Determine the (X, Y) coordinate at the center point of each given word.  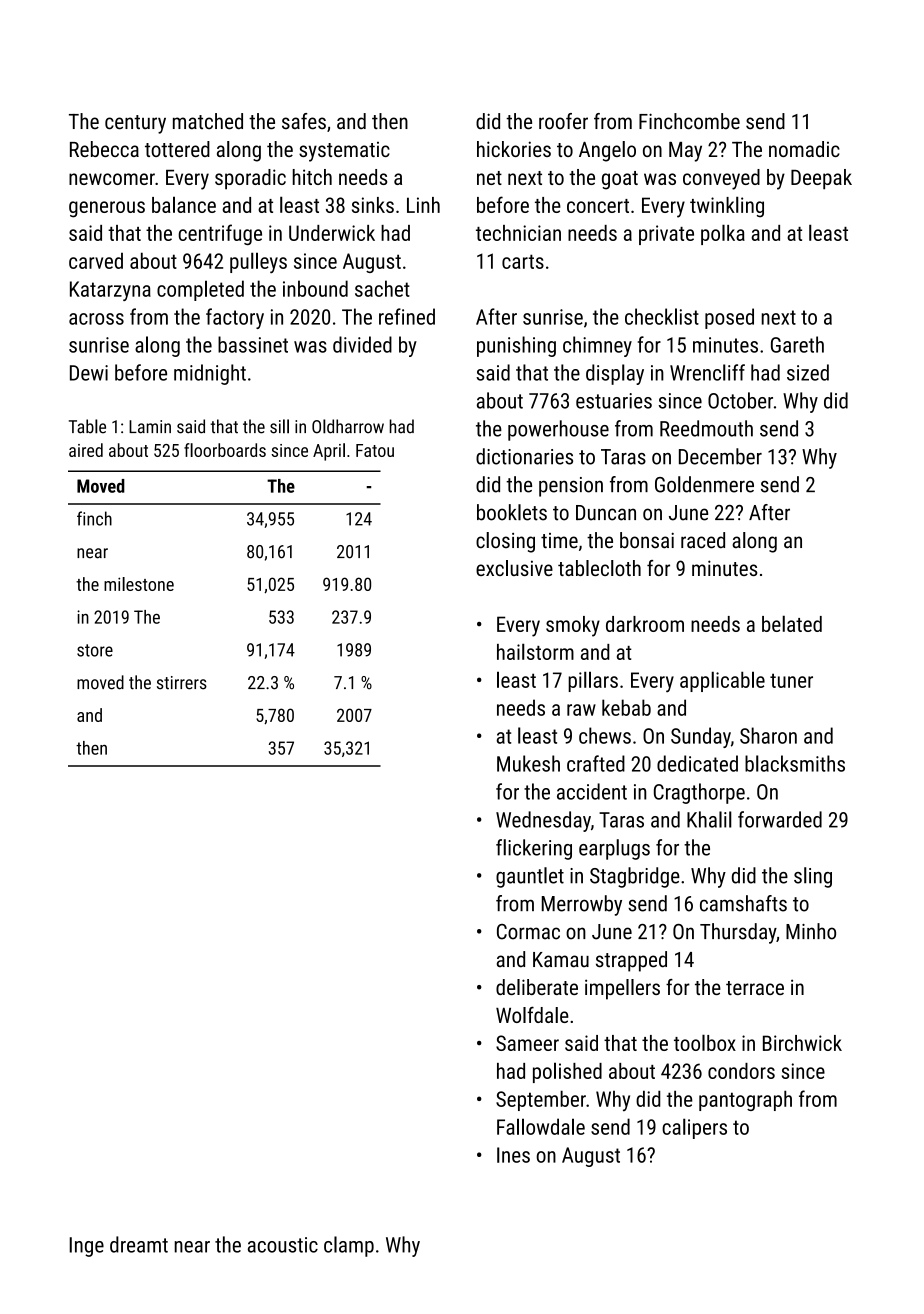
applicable (722, 681)
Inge (86, 1247)
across (96, 319)
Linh (423, 205)
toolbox (705, 1042)
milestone (139, 584)
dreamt (139, 1244)
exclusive (514, 568)
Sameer (527, 1043)
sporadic (250, 179)
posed (729, 318)
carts (523, 261)
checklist (662, 316)
